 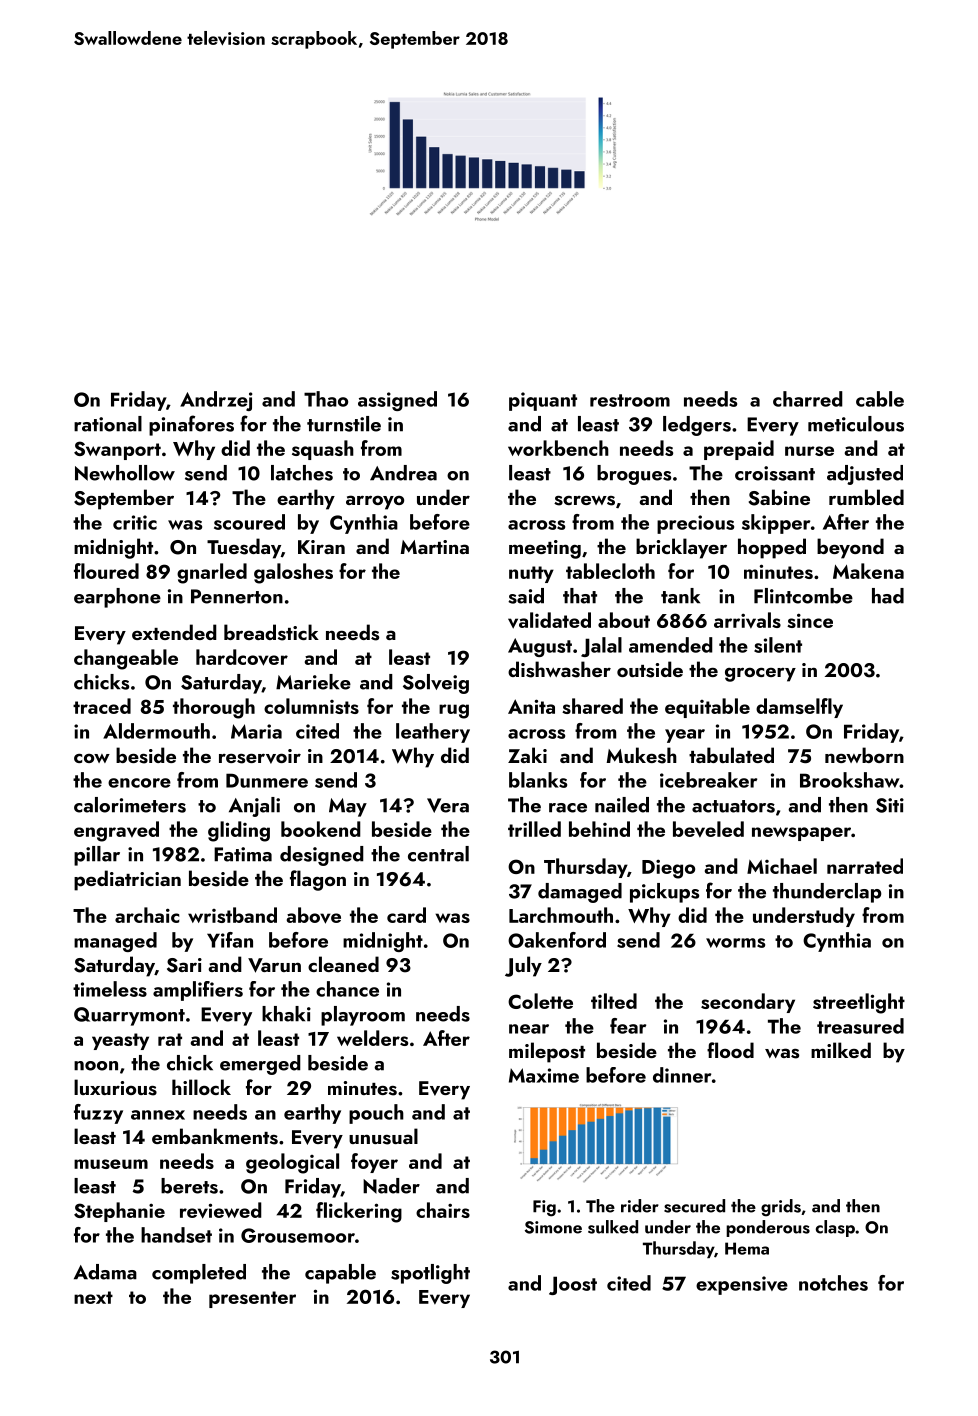 I want to click on Adama, so click(x=105, y=1272).
